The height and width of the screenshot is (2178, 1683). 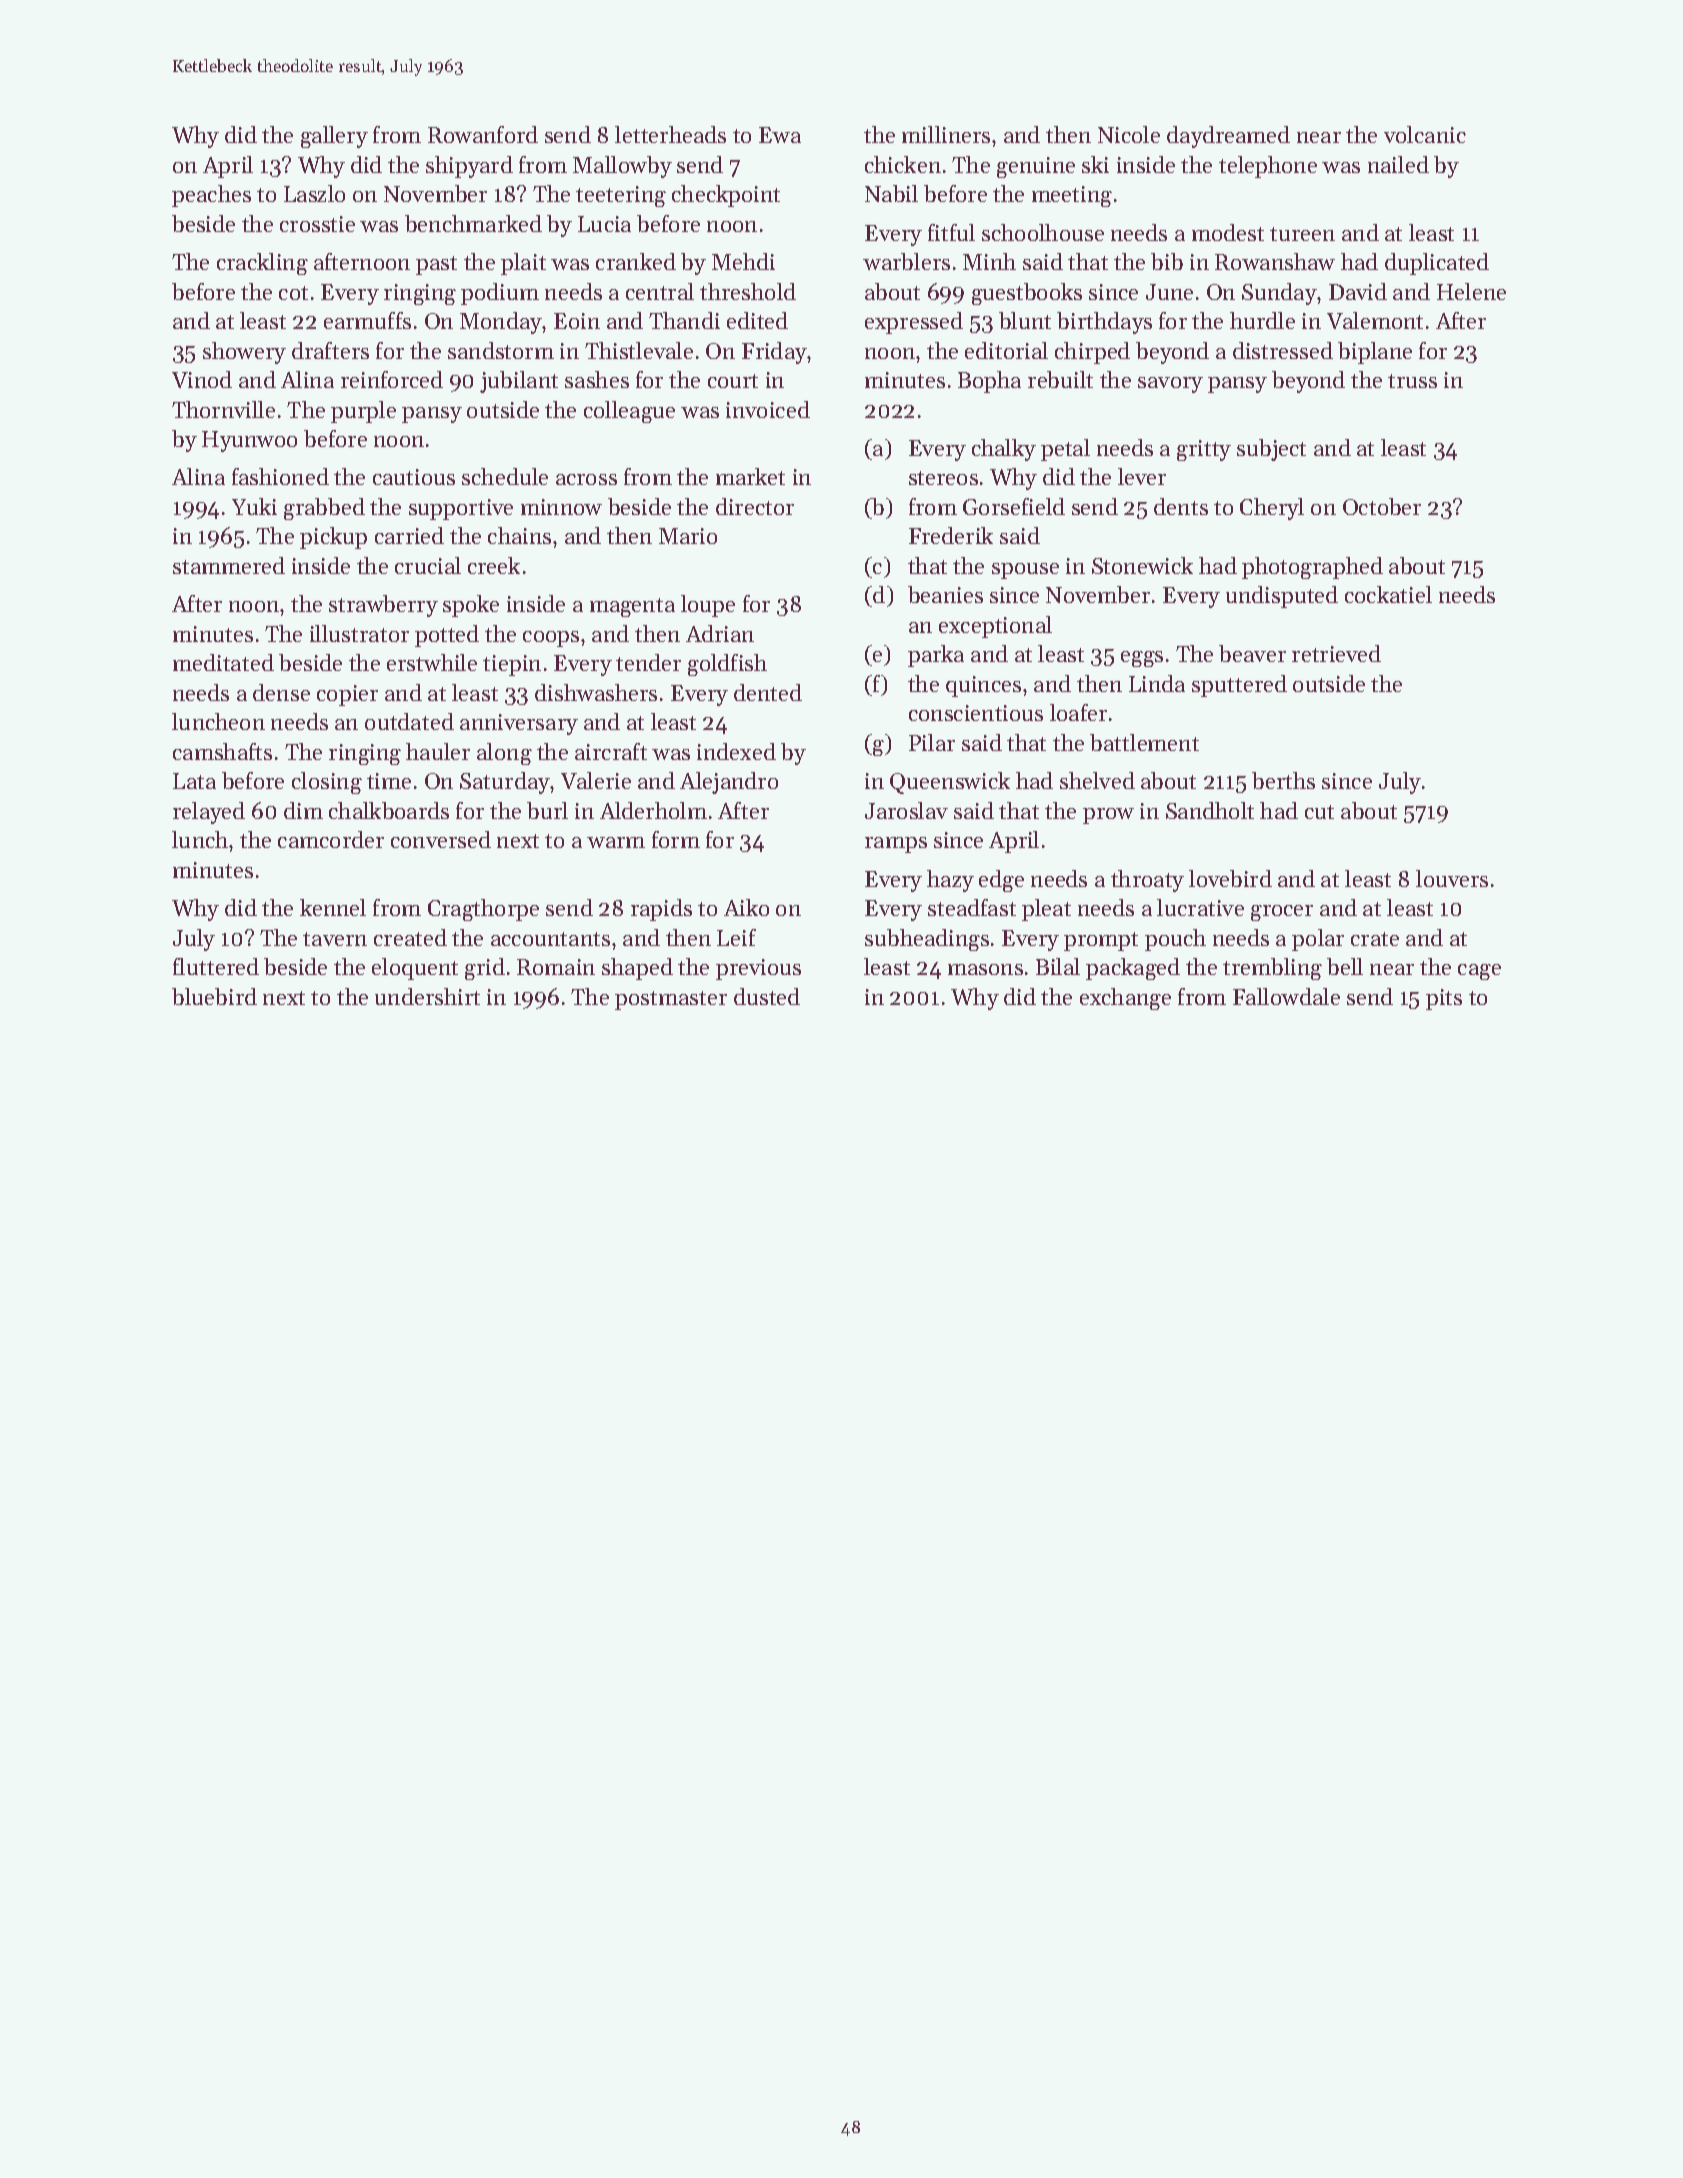 I want to click on parka, so click(x=936, y=656).
